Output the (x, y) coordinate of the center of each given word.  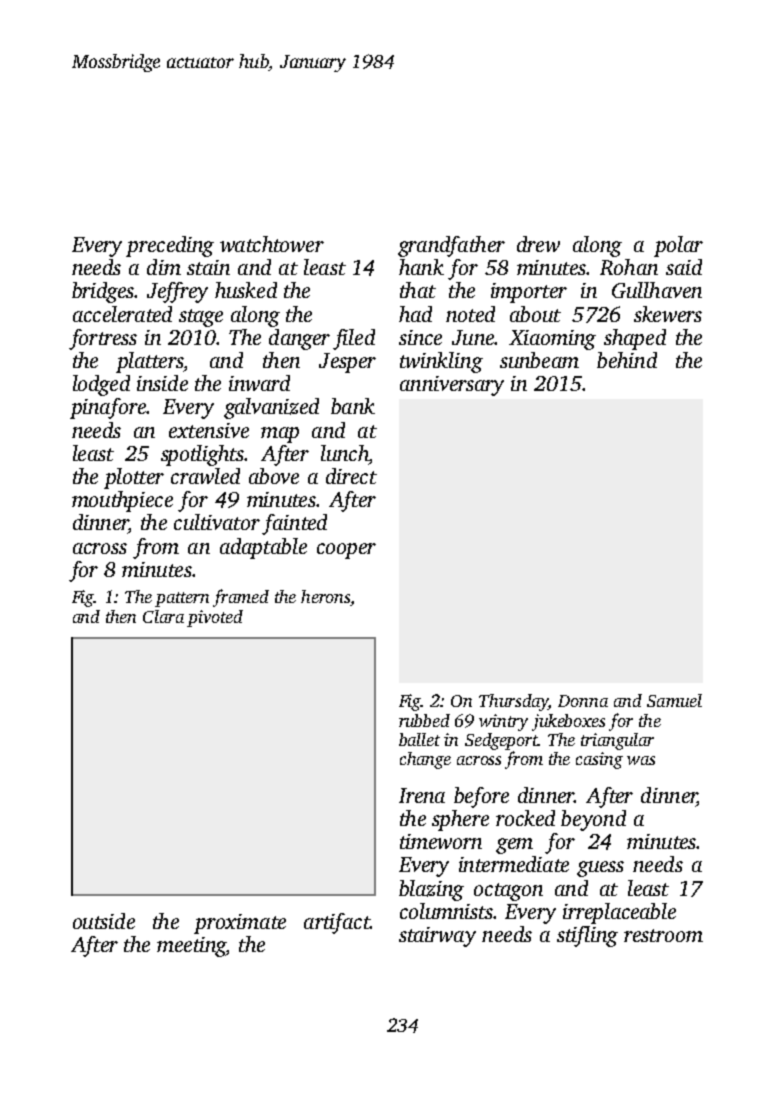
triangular (617, 741)
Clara (163, 616)
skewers (668, 314)
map (280, 435)
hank (421, 267)
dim (164, 267)
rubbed (424, 720)
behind (627, 360)
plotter (134, 478)
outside (104, 921)
